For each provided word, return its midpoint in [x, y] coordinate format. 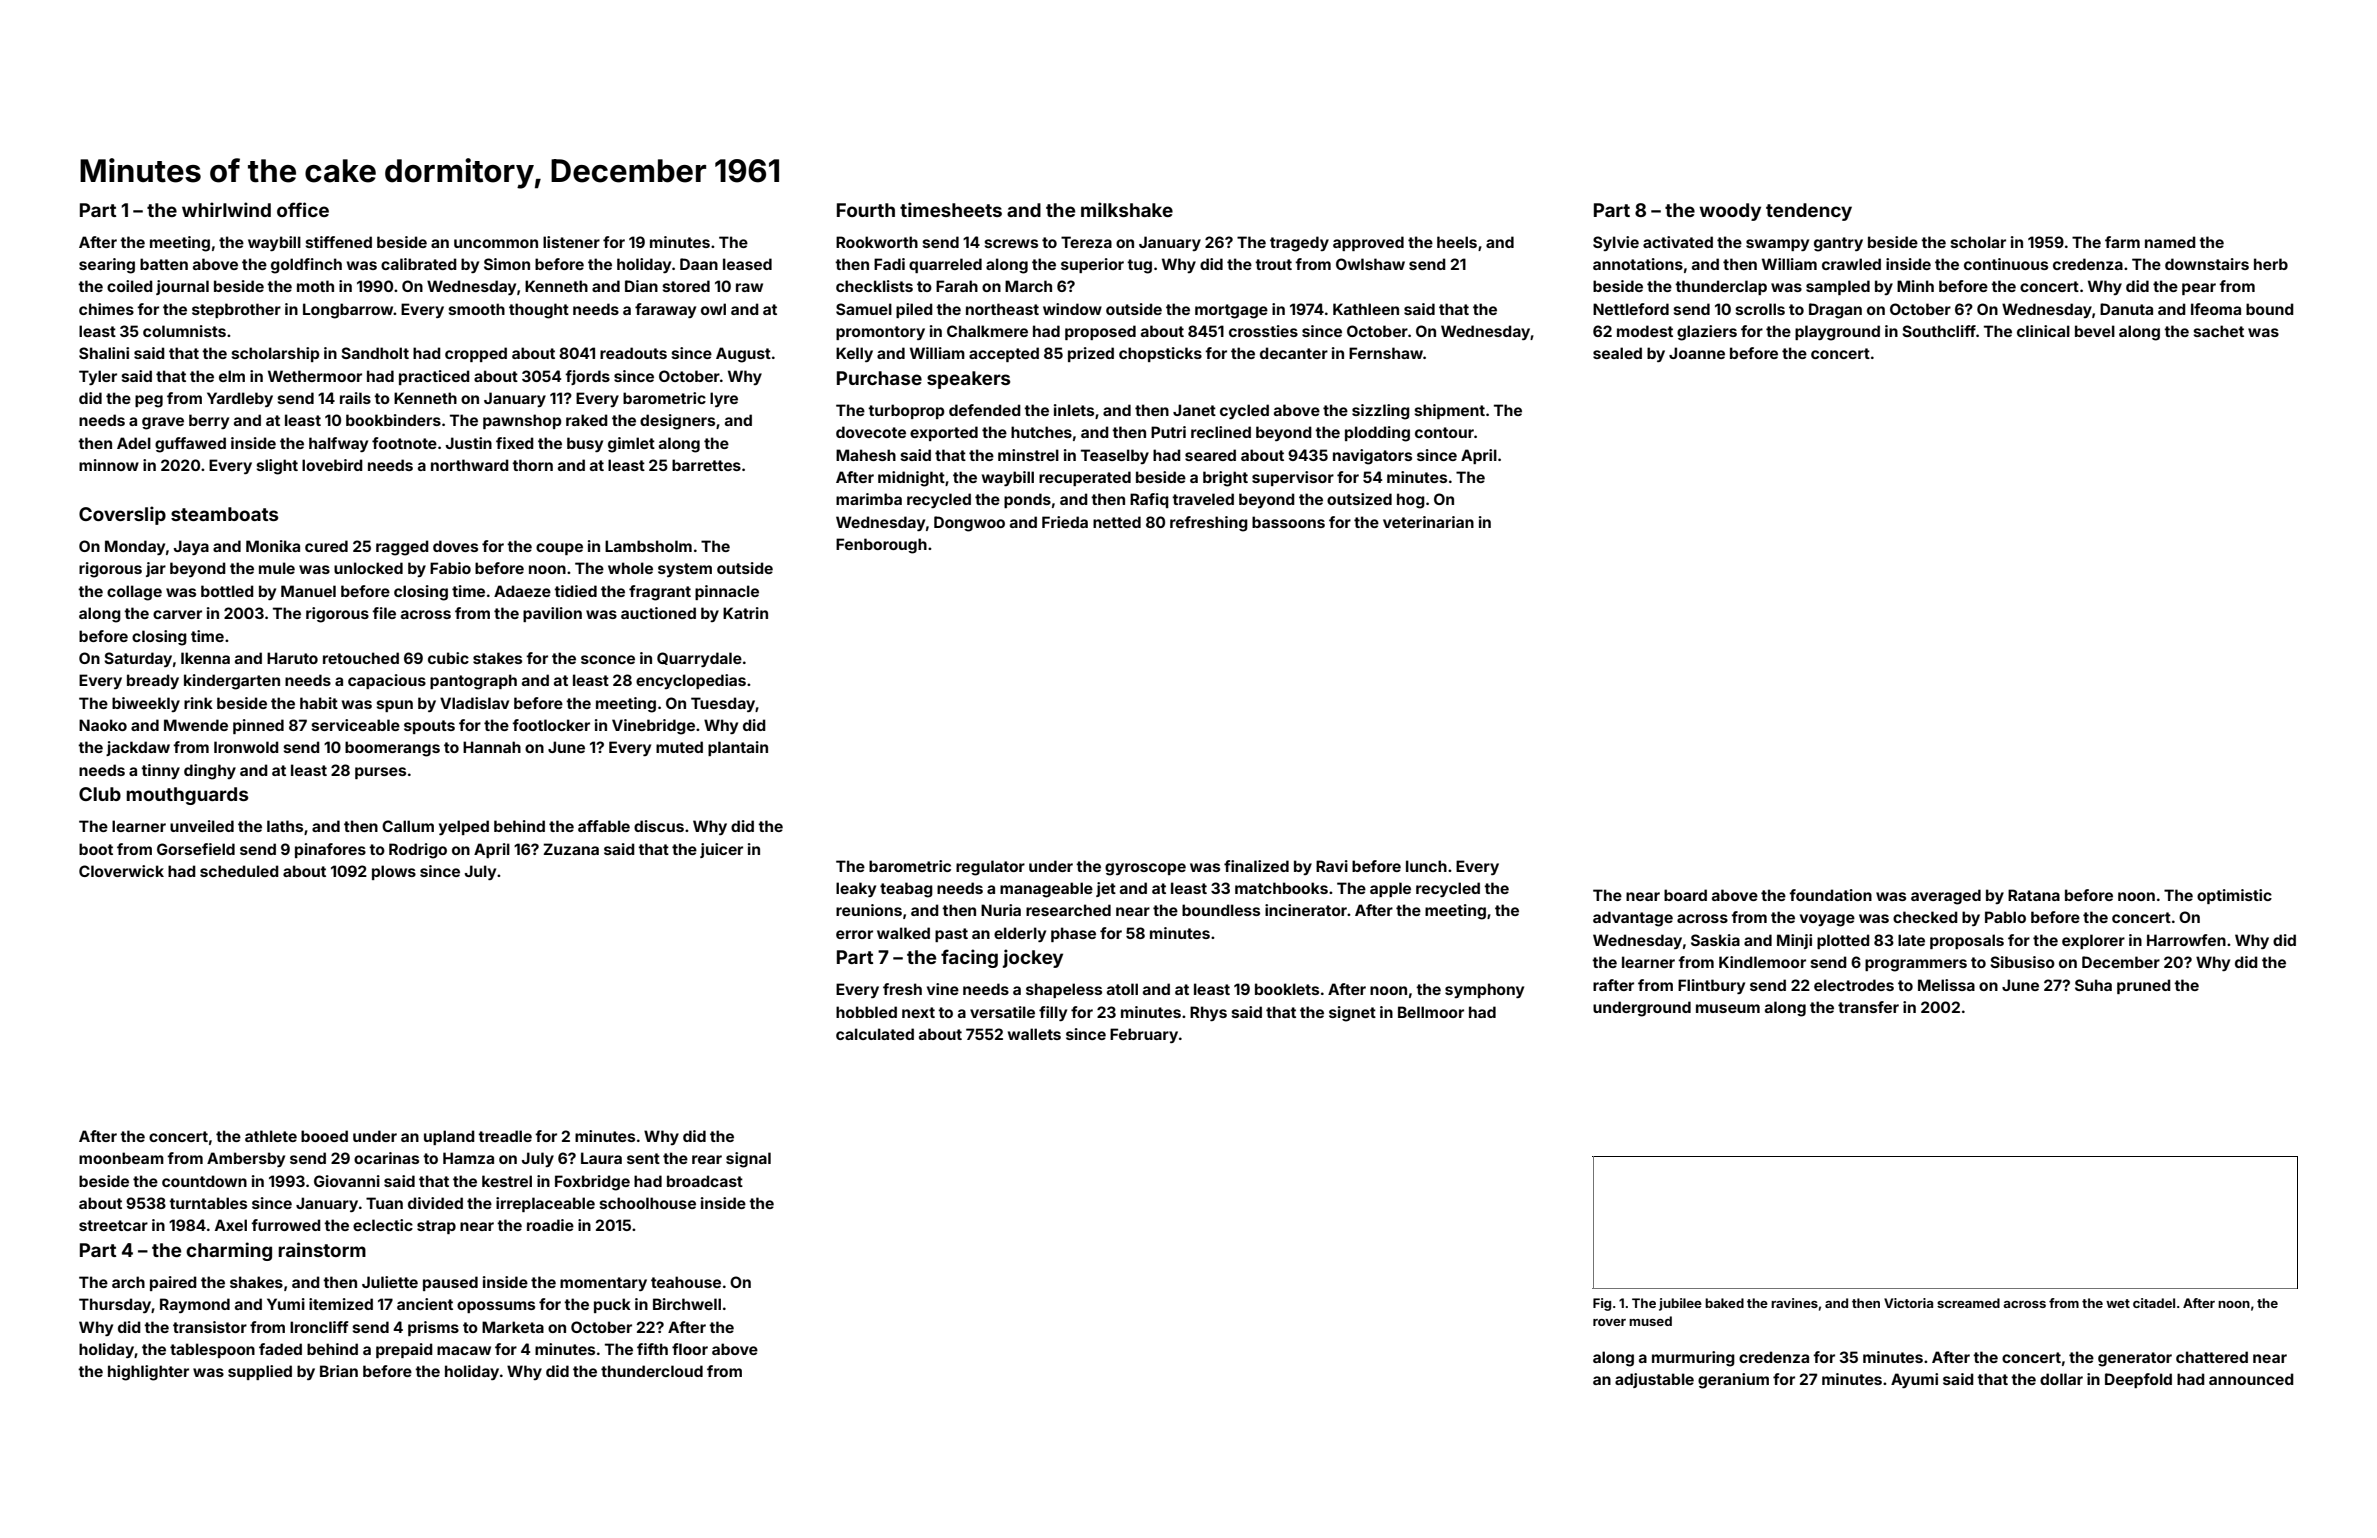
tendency [1809, 212]
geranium [1733, 1381]
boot [96, 849]
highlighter [148, 1373]
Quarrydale [699, 659]
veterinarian [1428, 522]
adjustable [1654, 1380]
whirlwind [226, 209]
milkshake [1127, 209]
